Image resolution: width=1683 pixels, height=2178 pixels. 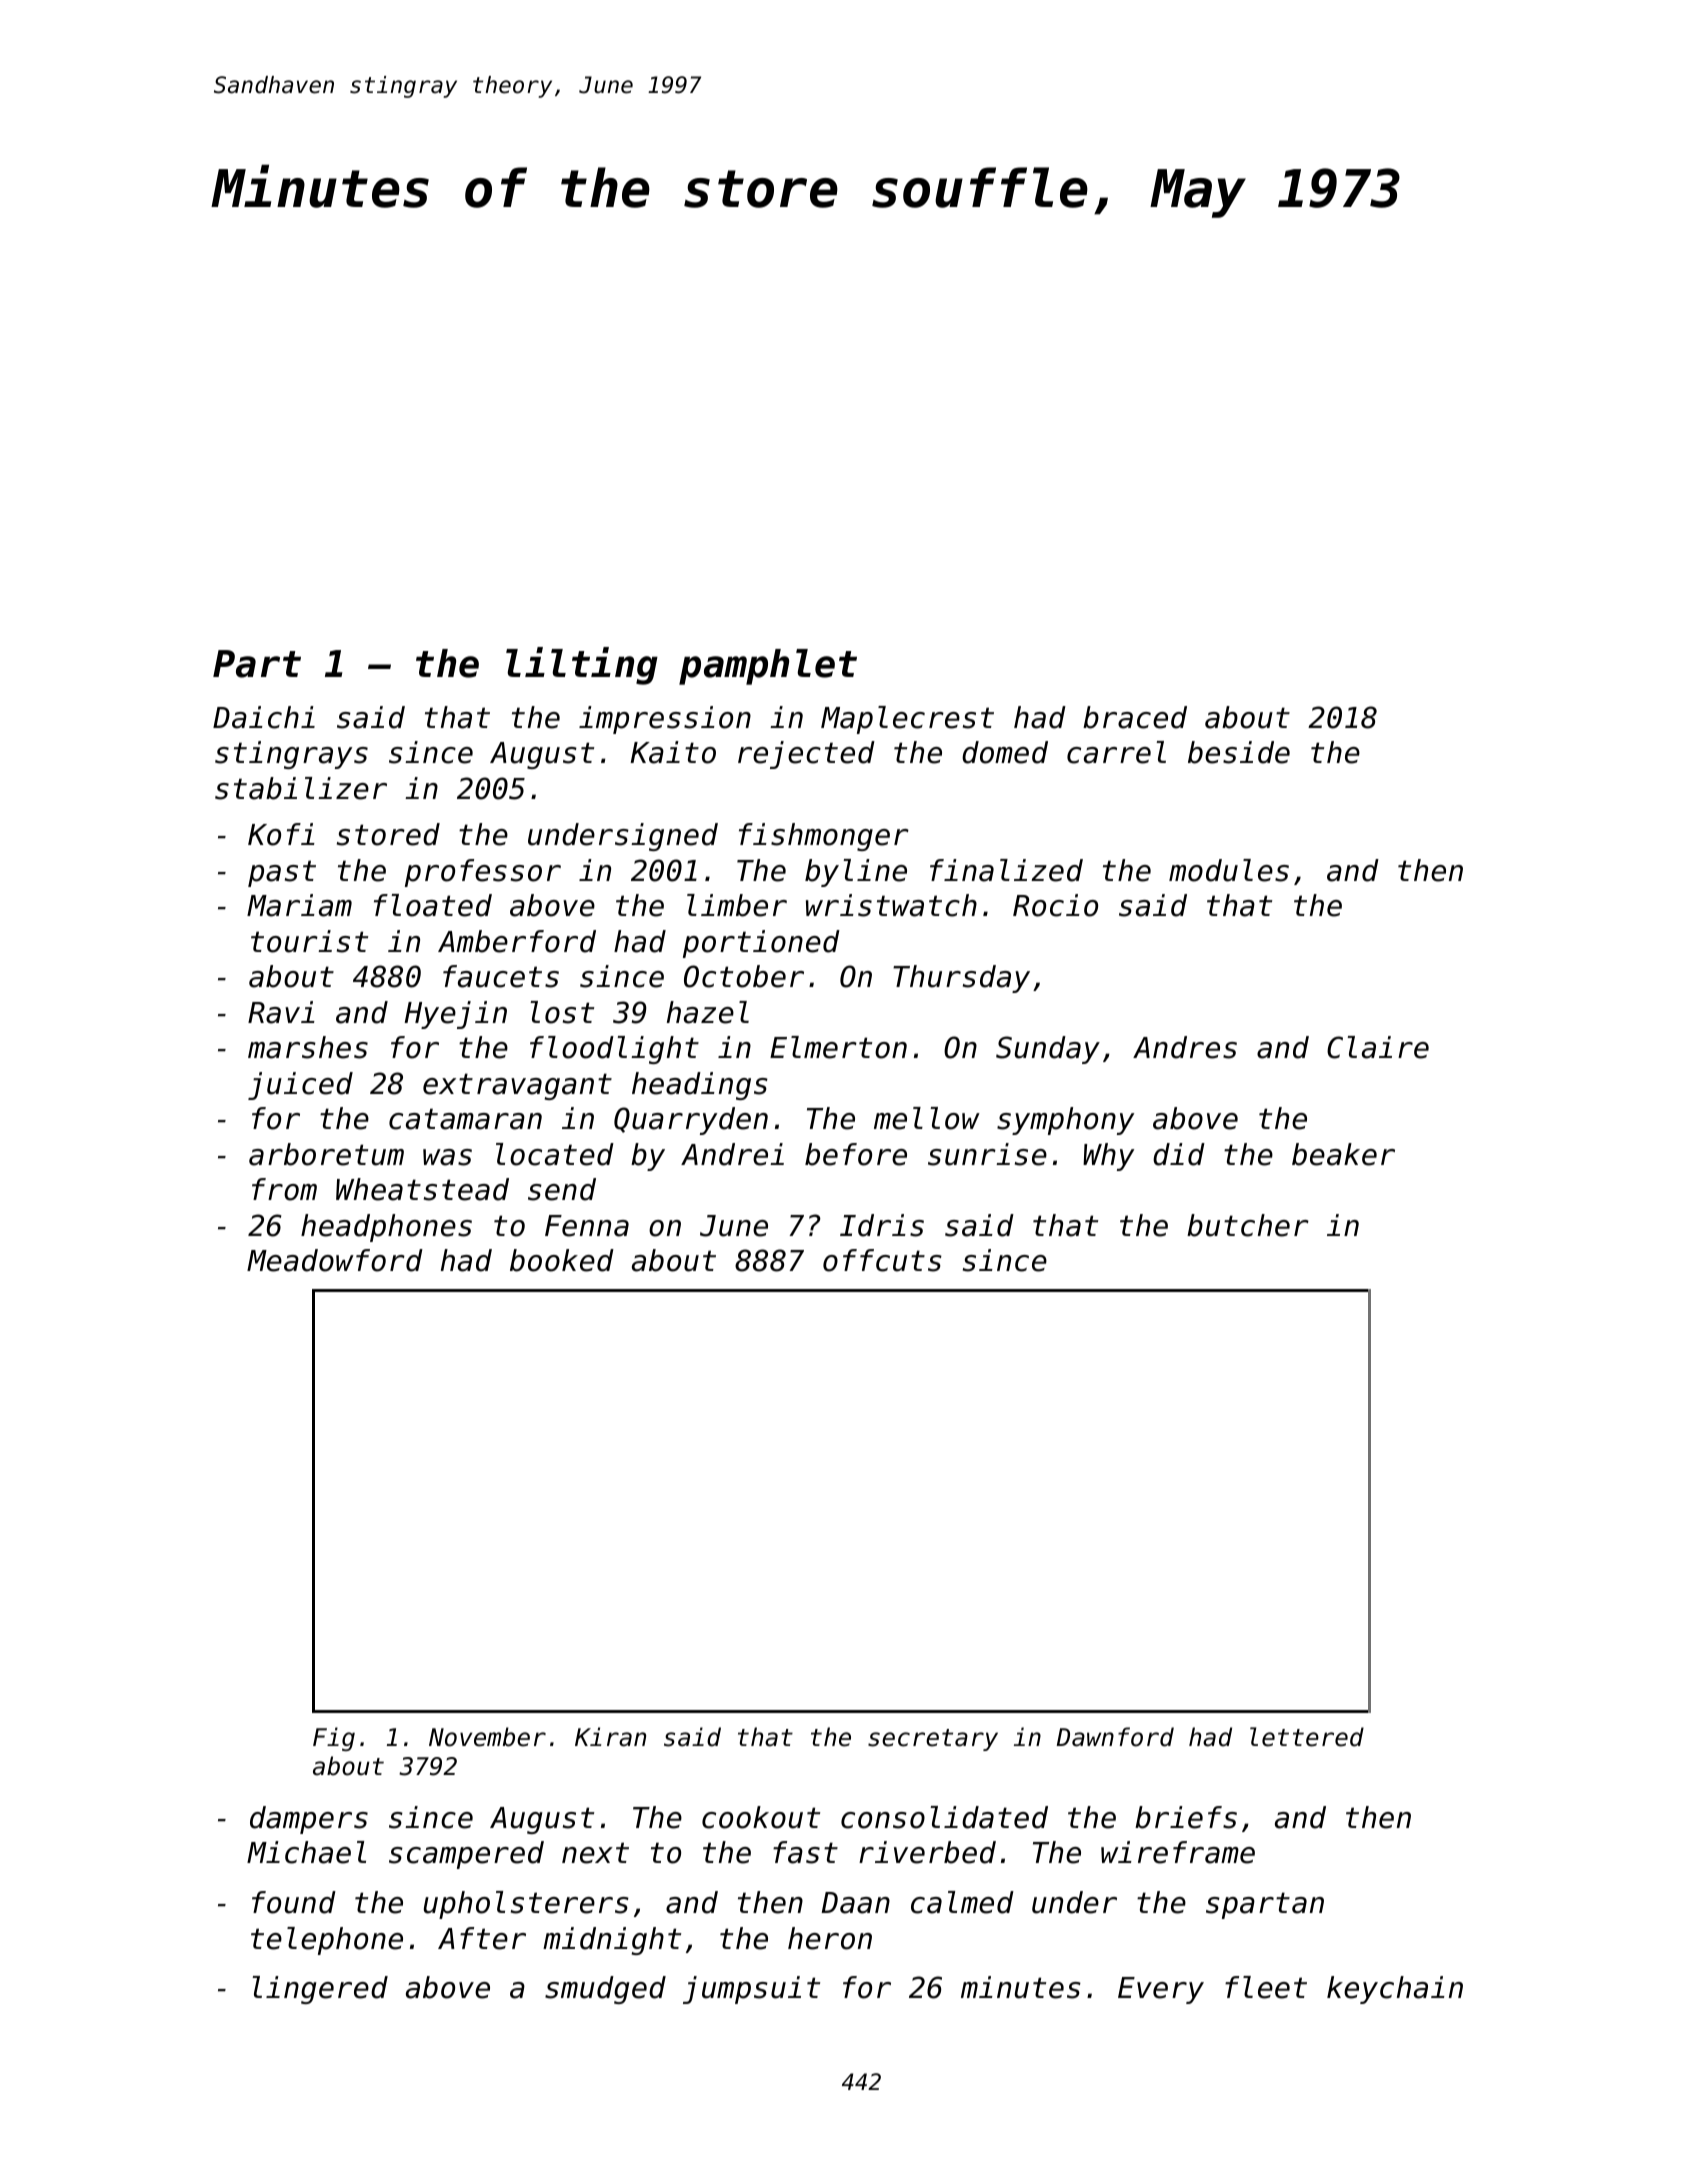 What do you see at coordinates (487, 1737) in the screenshot?
I see `November` at bounding box center [487, 1737].
